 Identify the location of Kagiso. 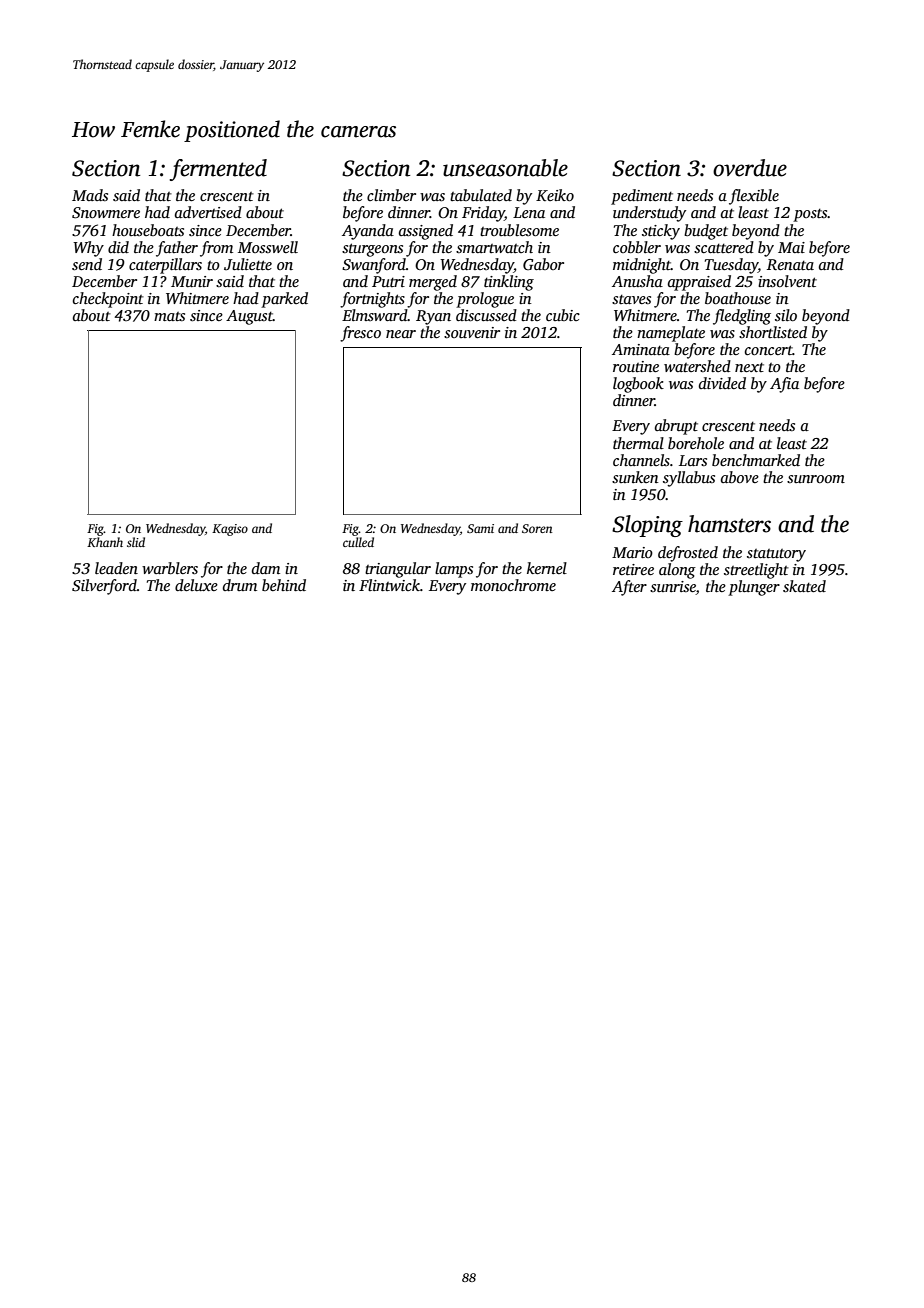
(230, 530).
